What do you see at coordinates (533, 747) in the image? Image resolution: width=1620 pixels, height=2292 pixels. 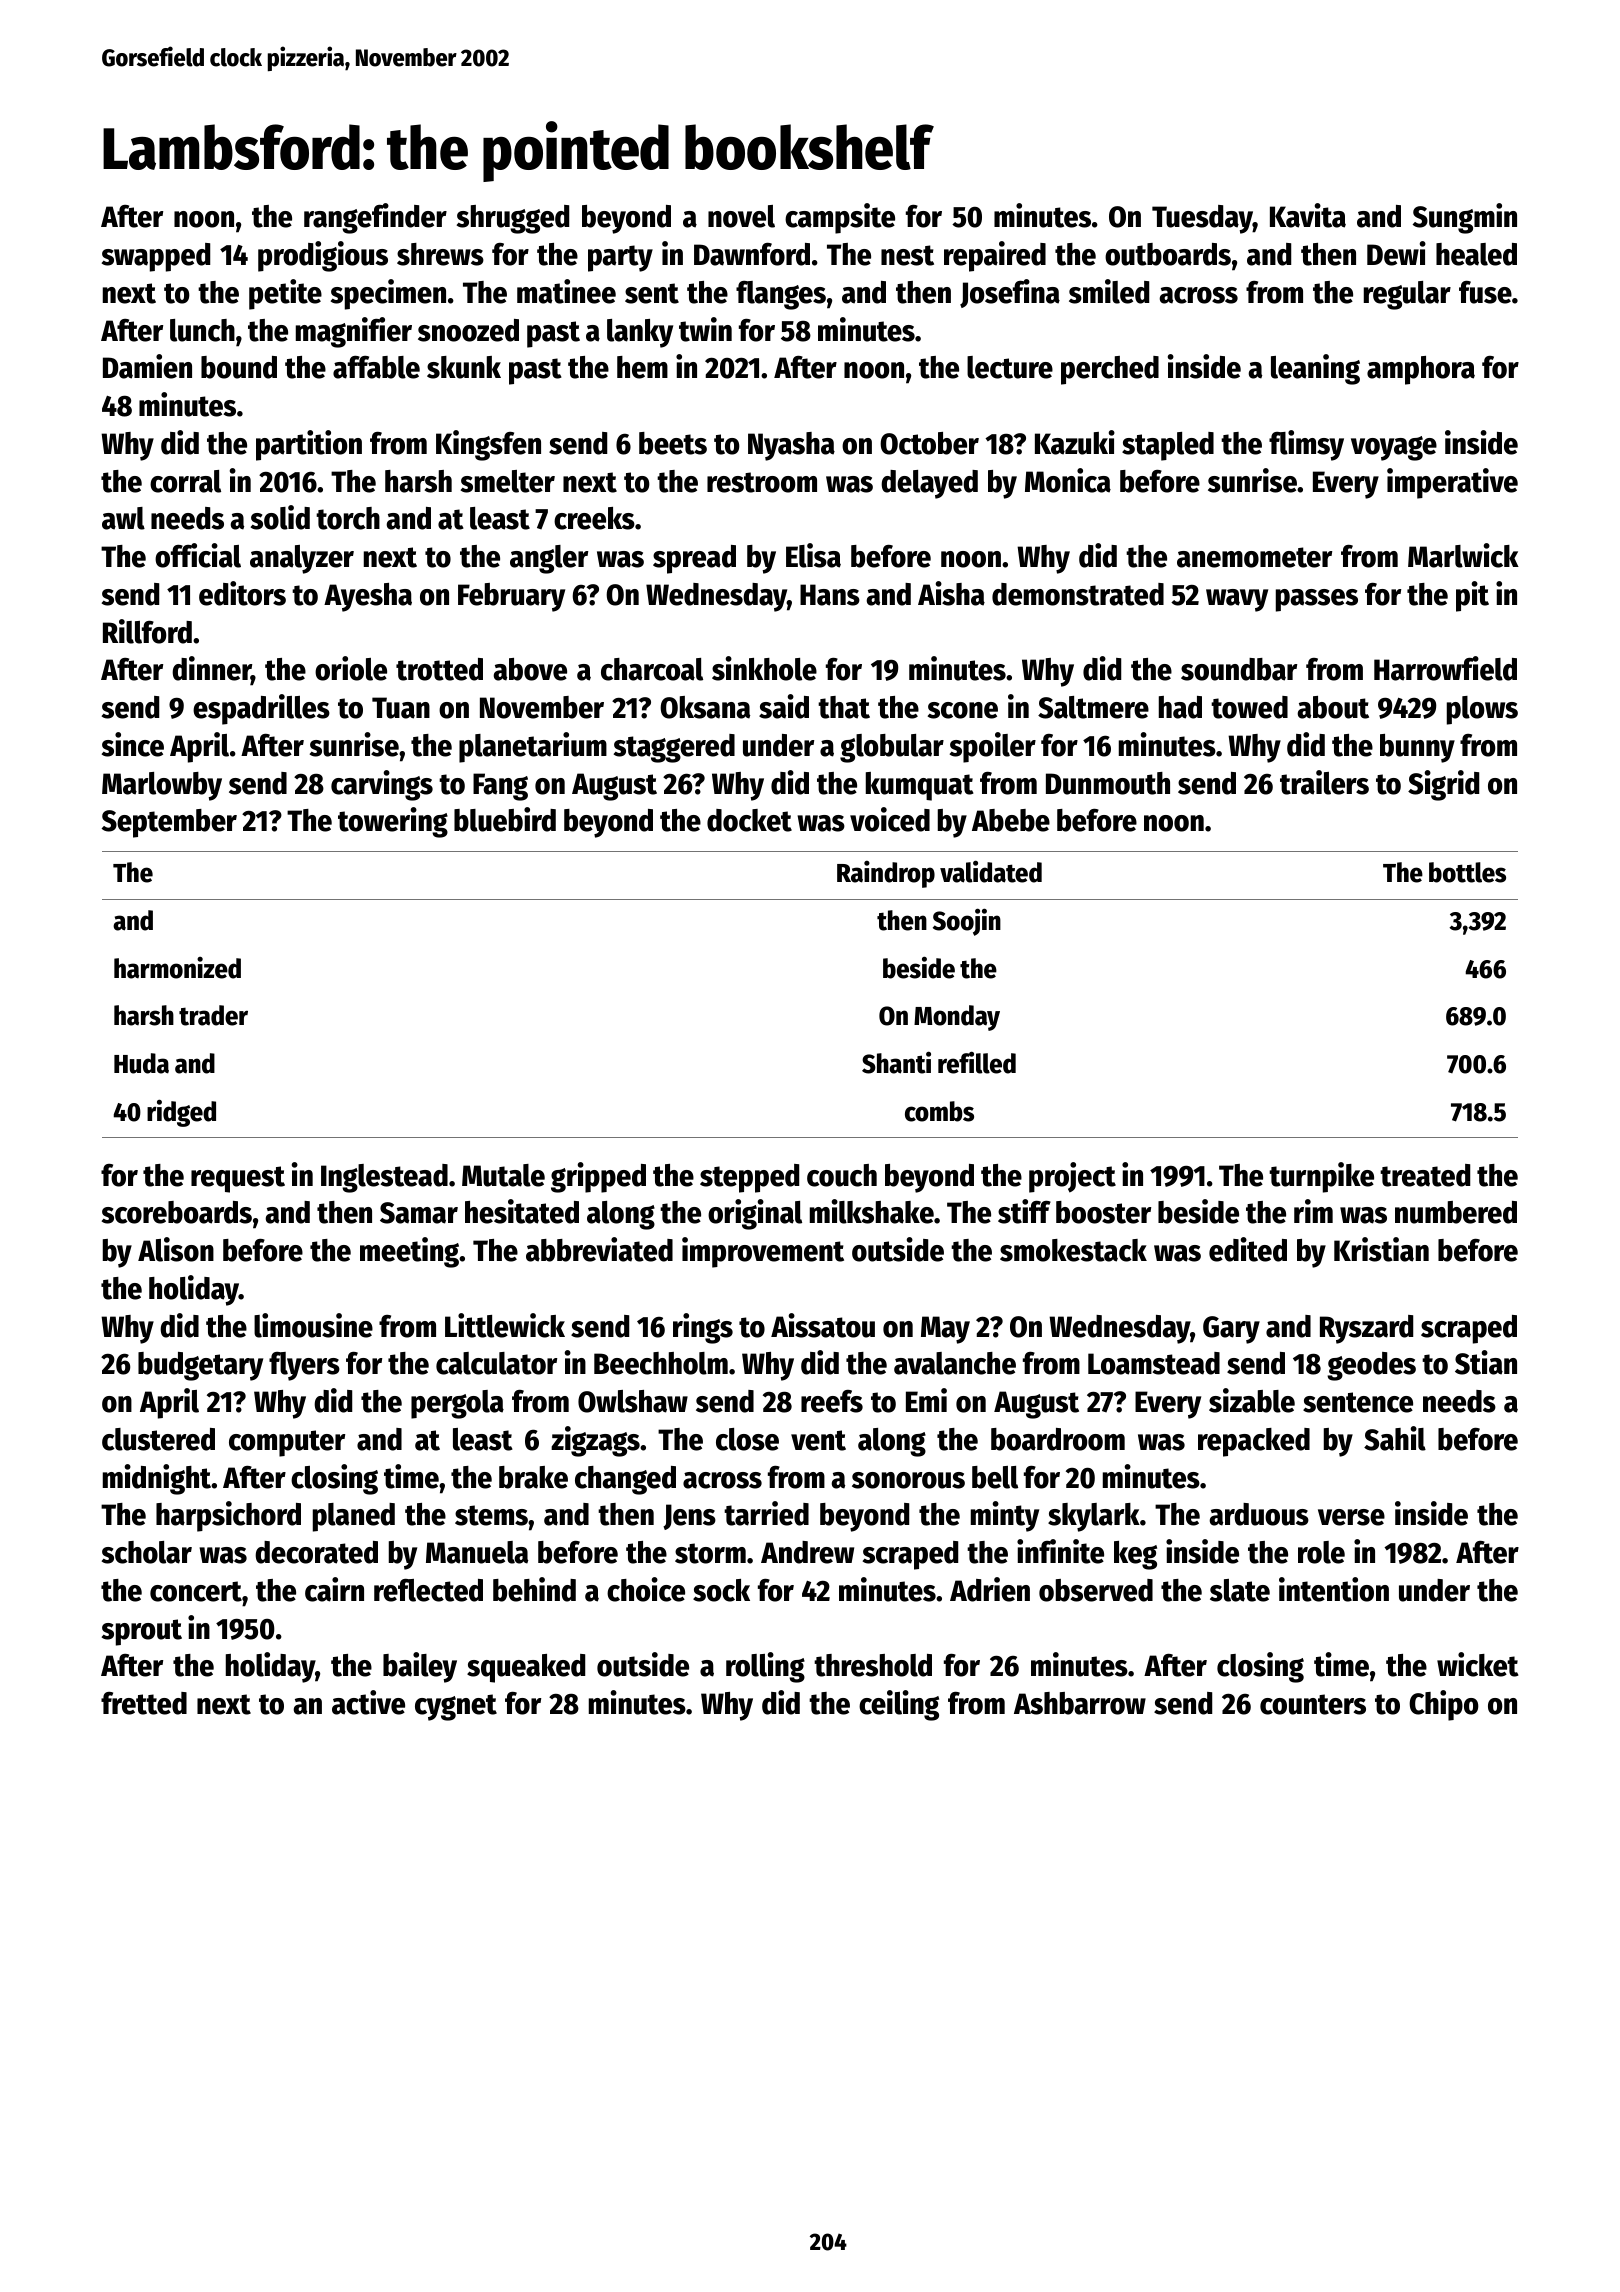 I see `planetarium` at bounding box center [533, 747].
